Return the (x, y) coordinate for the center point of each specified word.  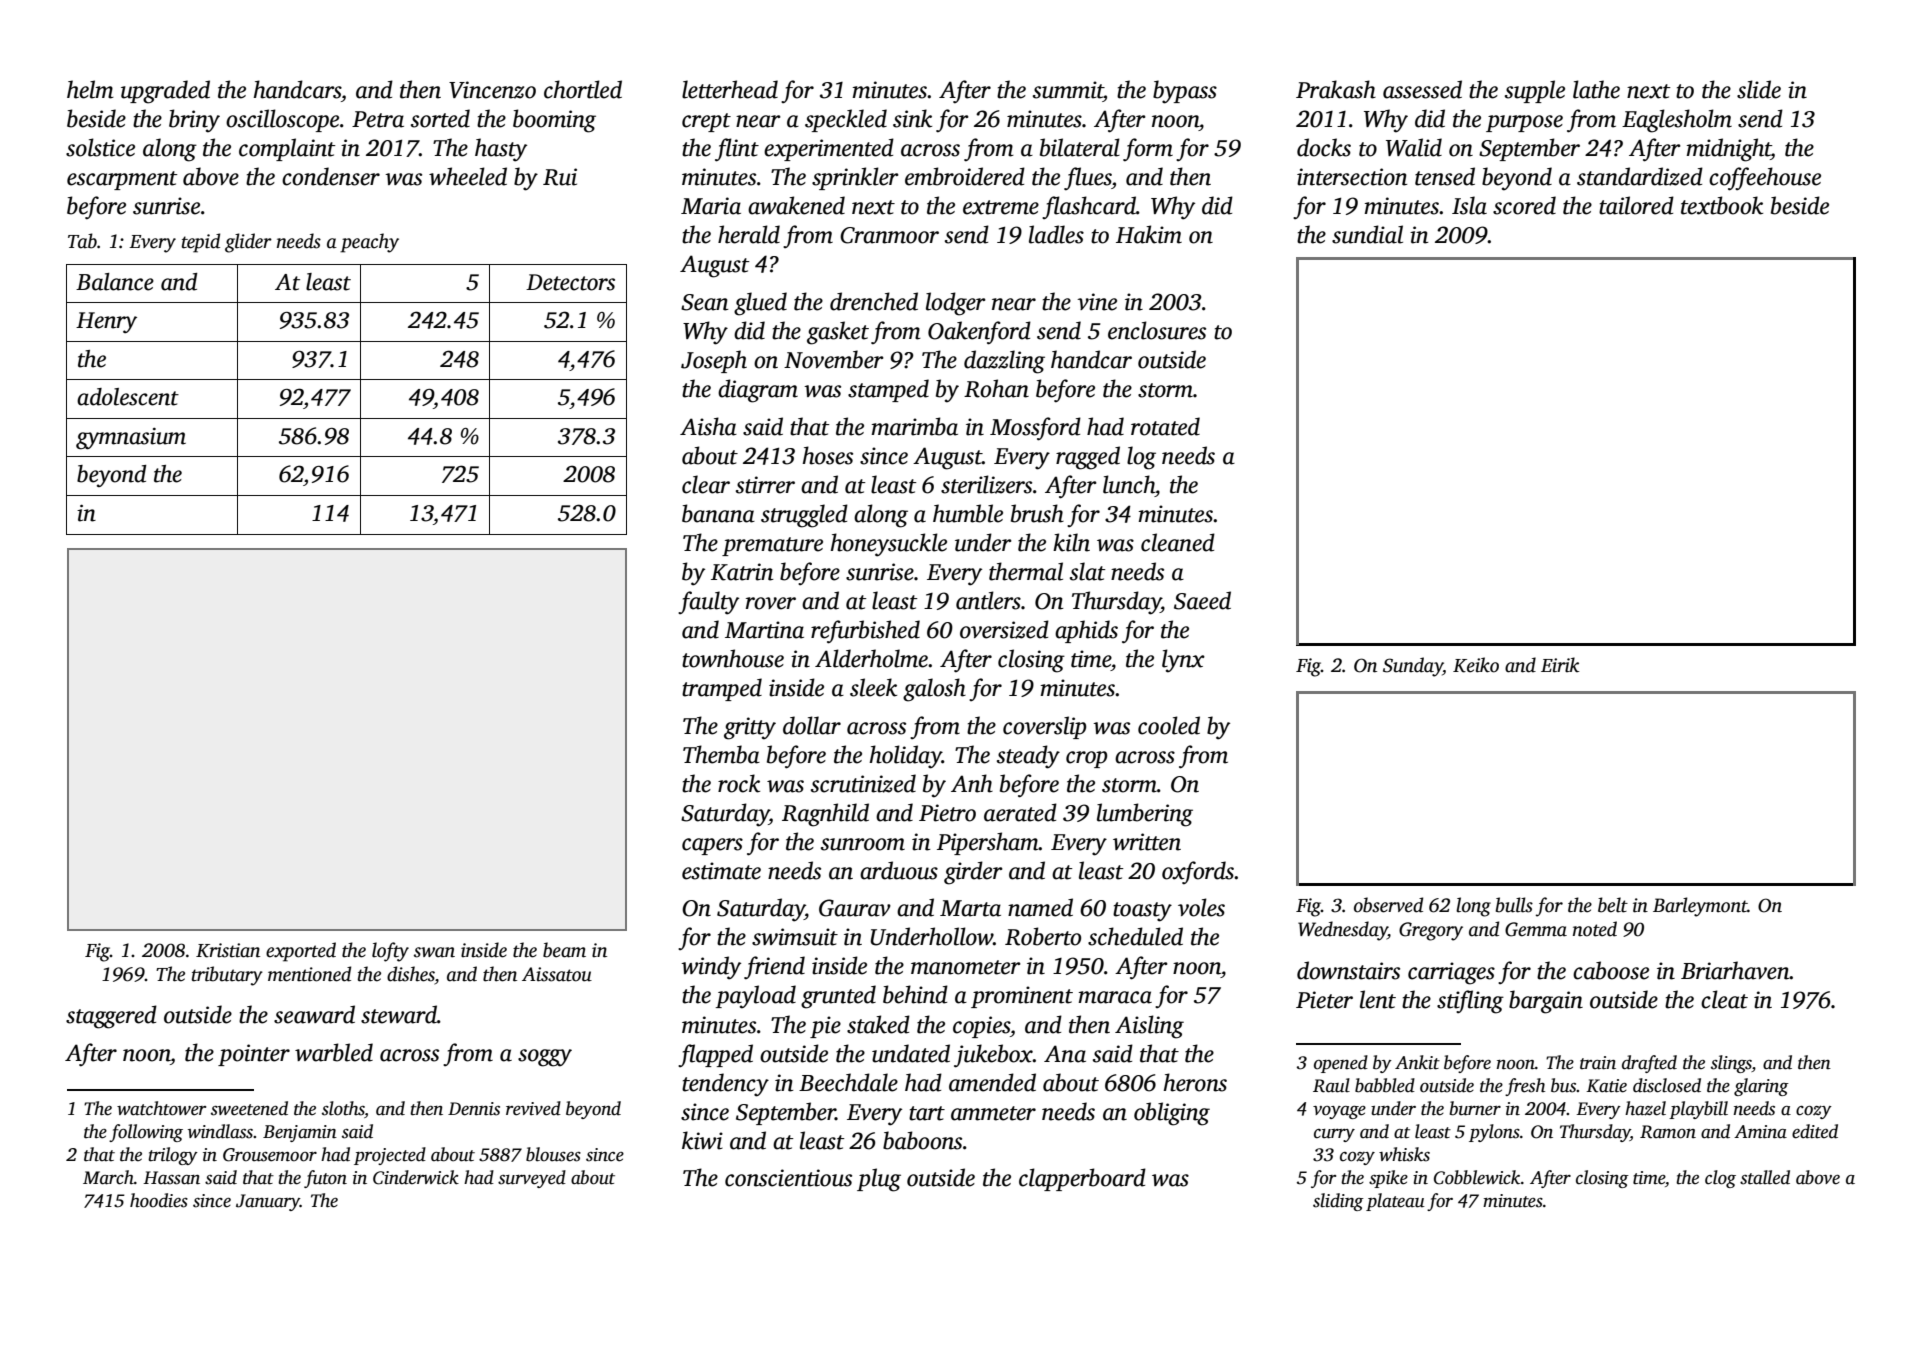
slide (1759, 89)
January (268, 1202)
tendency (725, 1085)
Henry (106, 322)
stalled (1765, 1177)
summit (1068, 90)
